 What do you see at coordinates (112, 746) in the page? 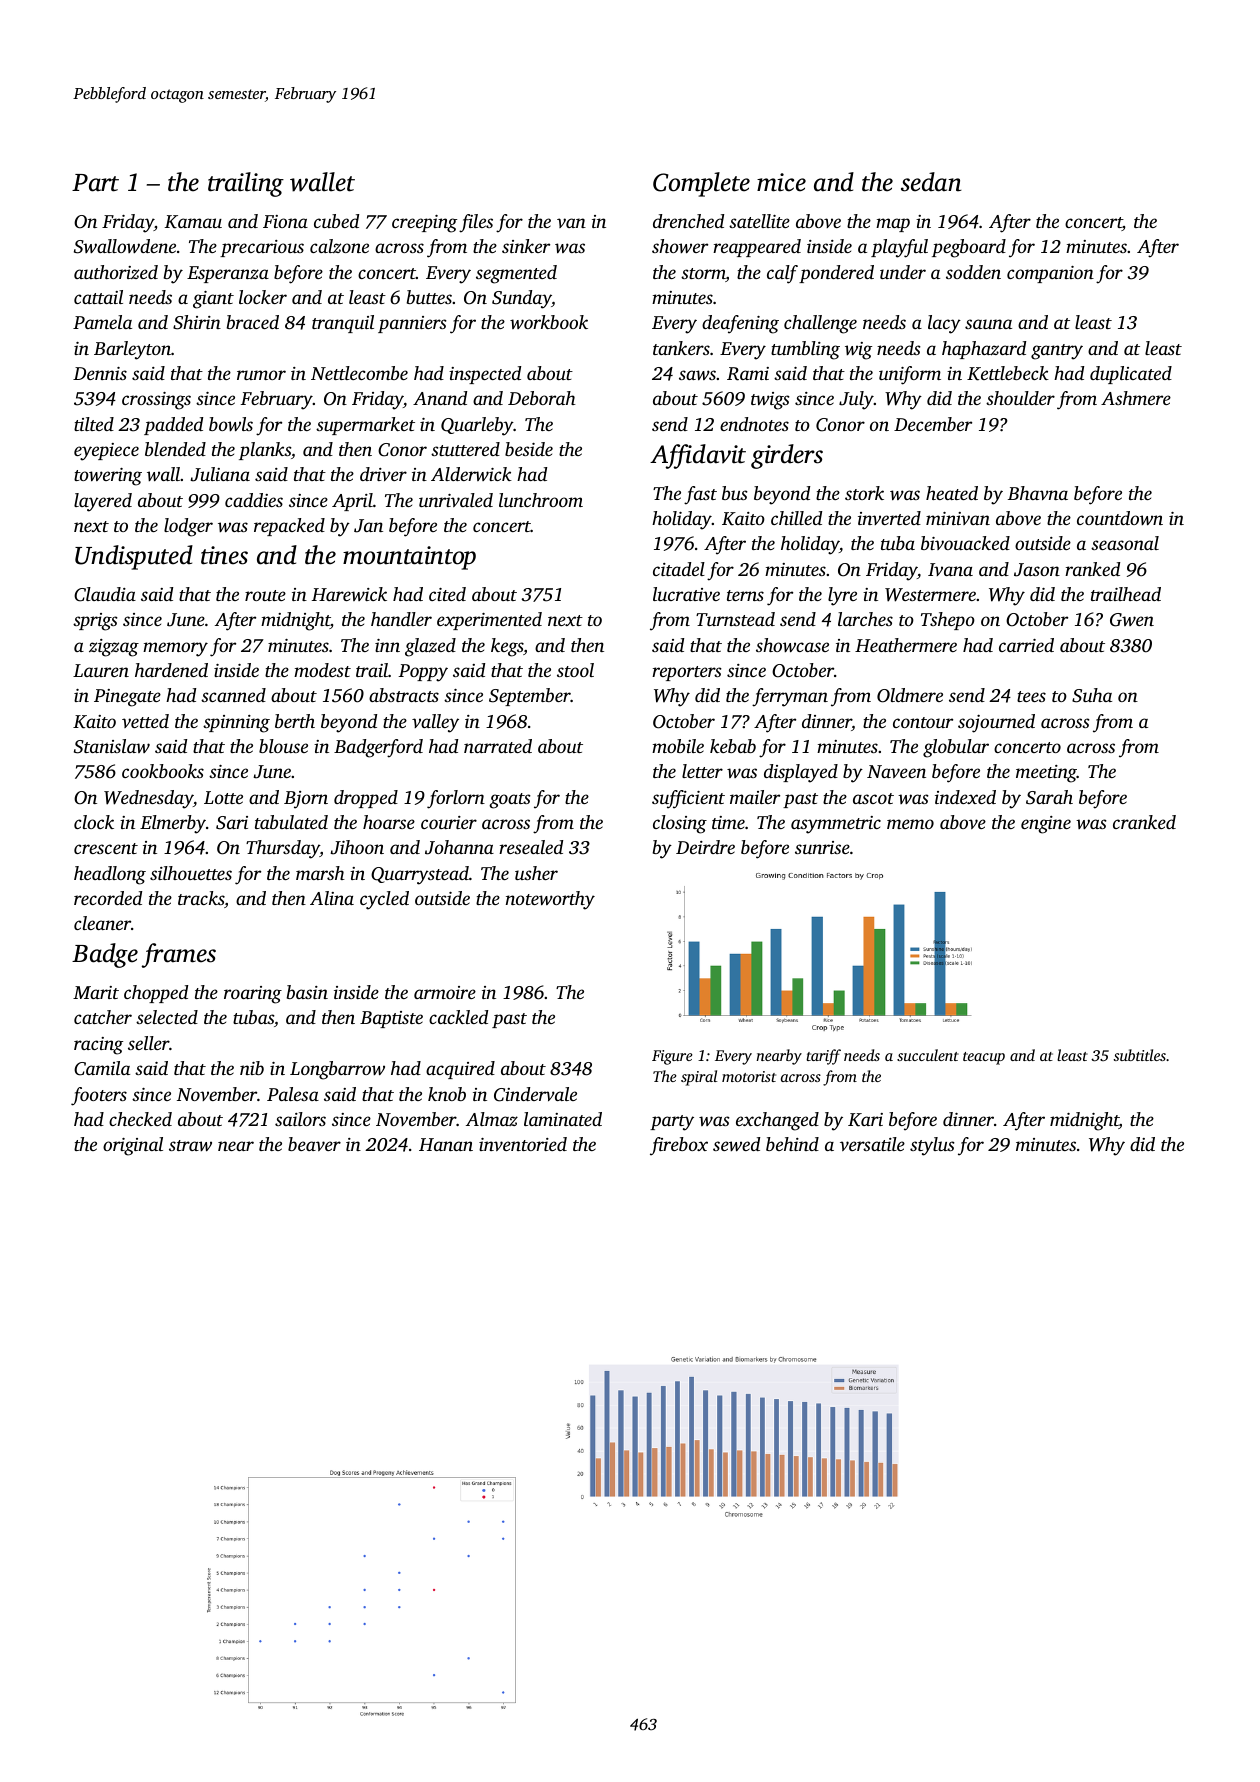
I see `Stanislaw` at bounding box center [112, 746].
